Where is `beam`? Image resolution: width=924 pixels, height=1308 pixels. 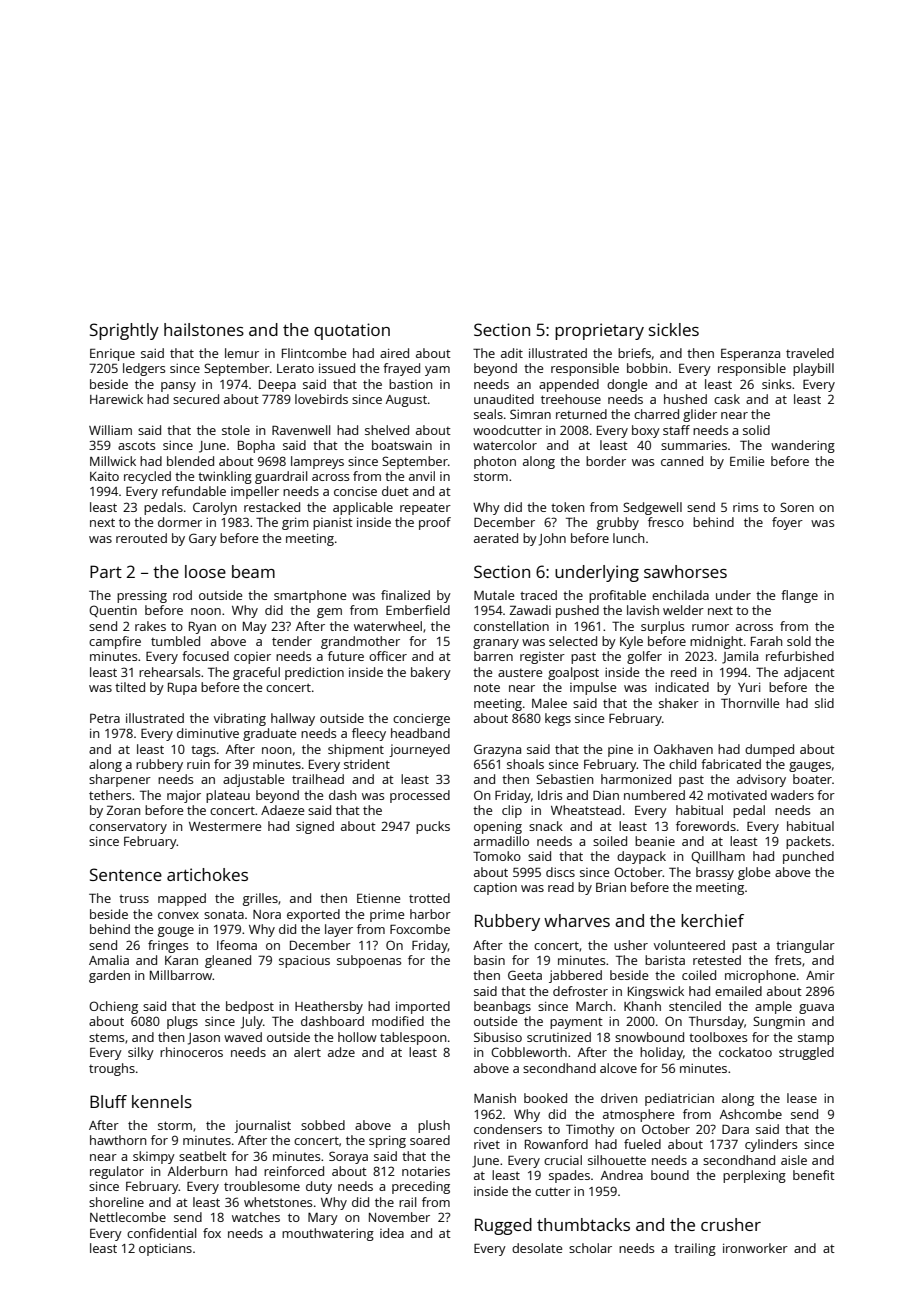 beam is located at coordinates (253, 571).
